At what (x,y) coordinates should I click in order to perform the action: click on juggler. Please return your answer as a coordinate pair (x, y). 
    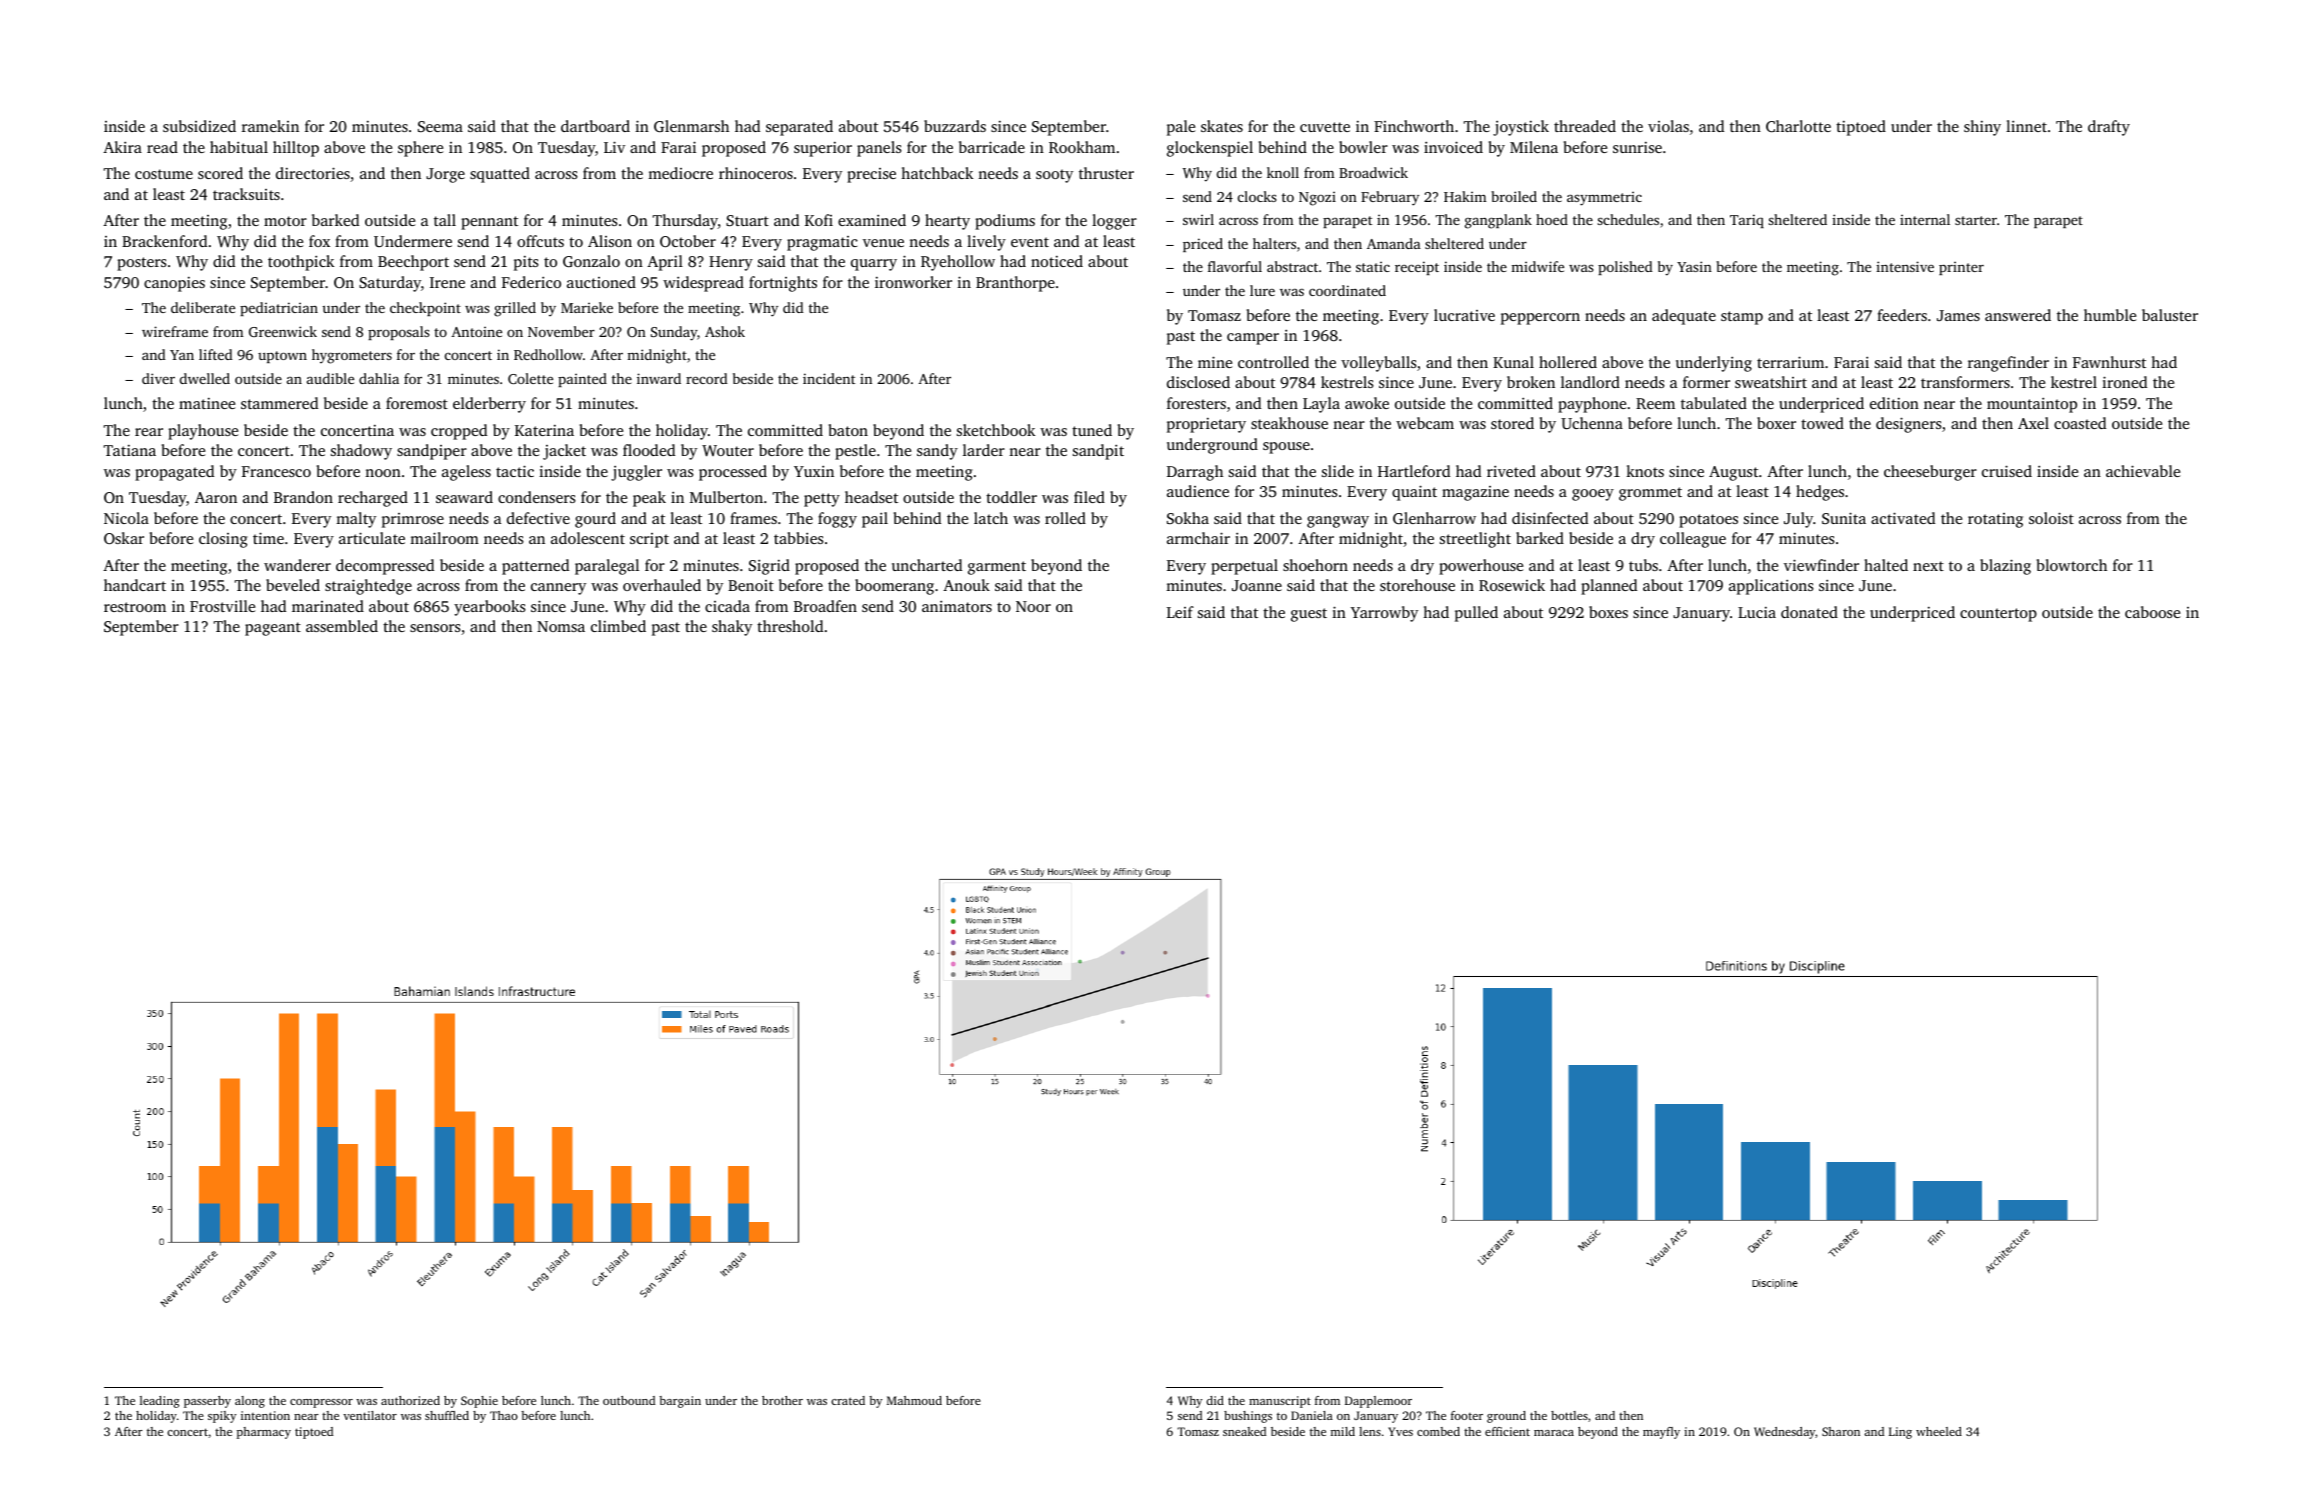
    Looking at the image, I should click on (636, 473).
